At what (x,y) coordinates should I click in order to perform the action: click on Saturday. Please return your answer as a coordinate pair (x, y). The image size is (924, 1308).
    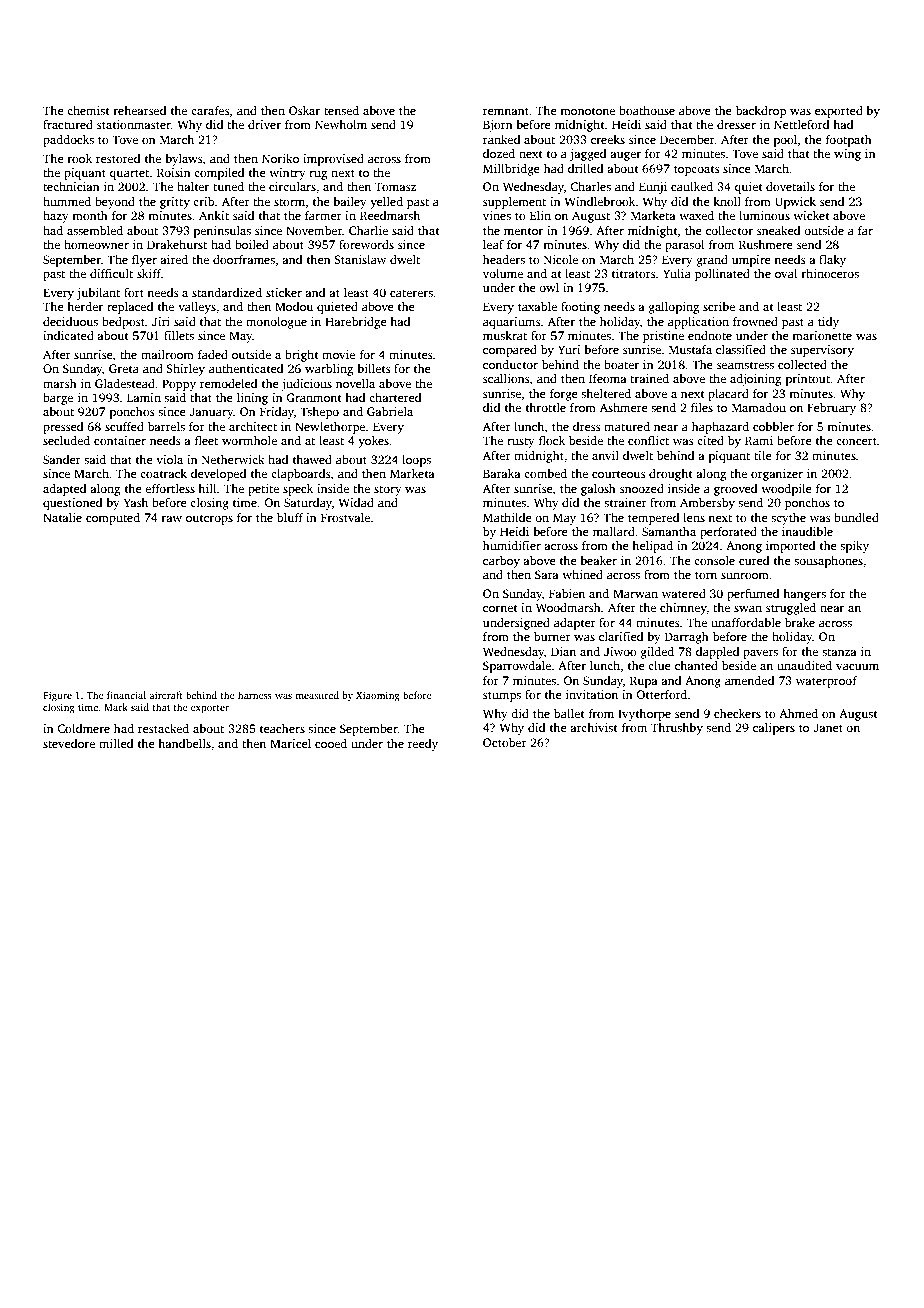
    Looking at the image, I should click on (308, 504).
